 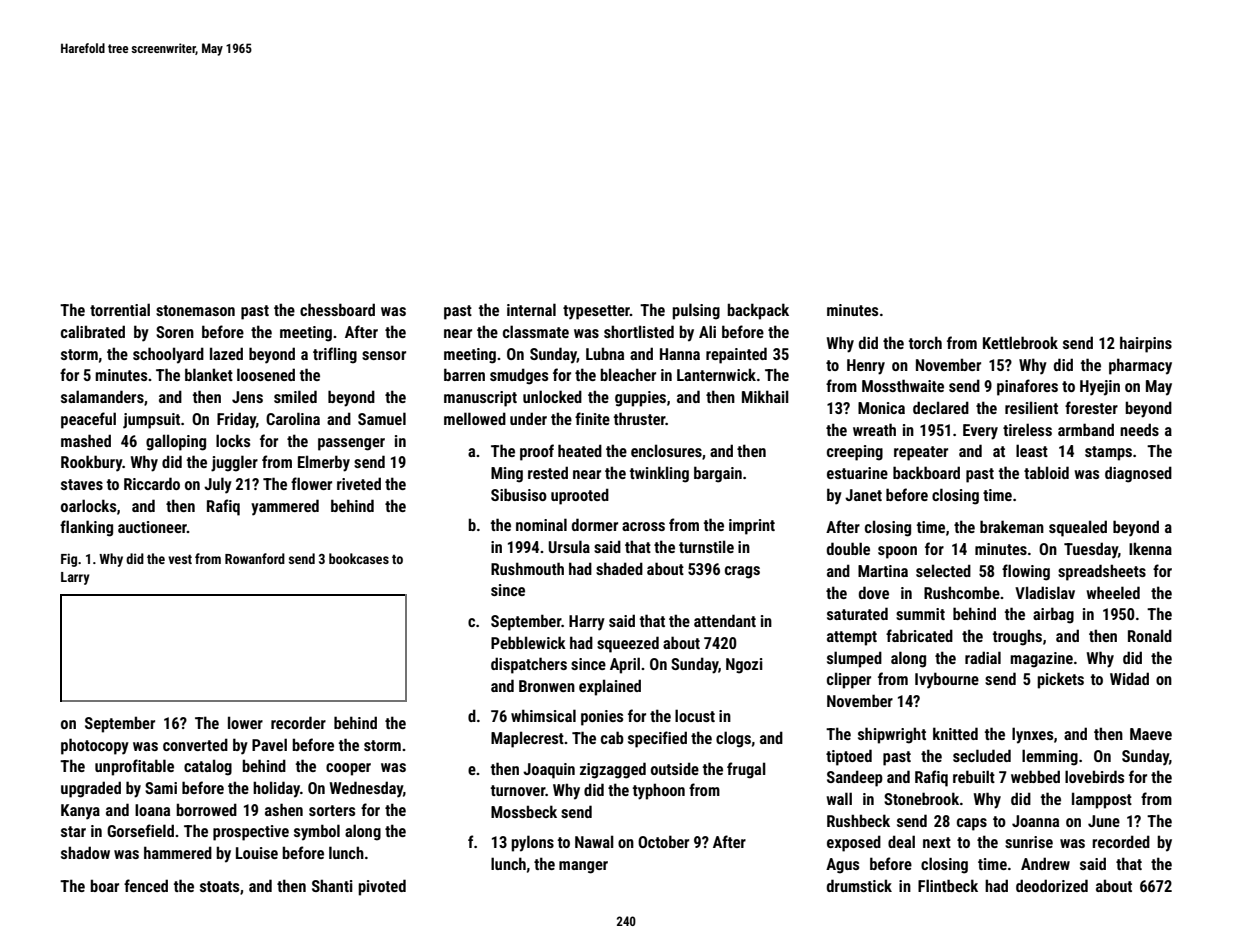 What do you see at coordinates (140, 830) in the screenshot?
I see `Gorsefield` at bounding box center [140, 830].
